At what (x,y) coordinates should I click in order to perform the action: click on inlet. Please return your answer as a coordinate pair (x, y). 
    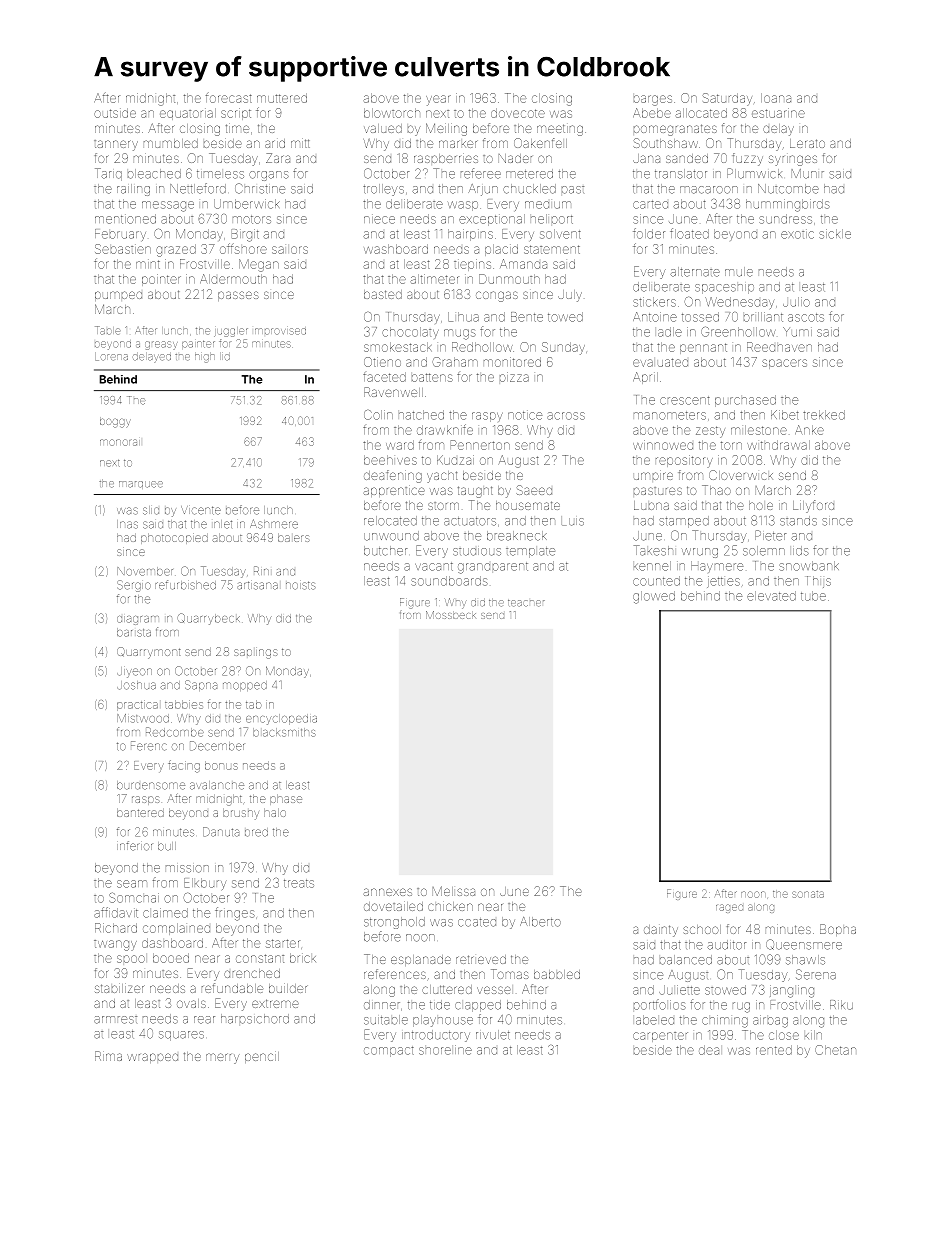
    Looking at the image, I should click on (223, 524).
